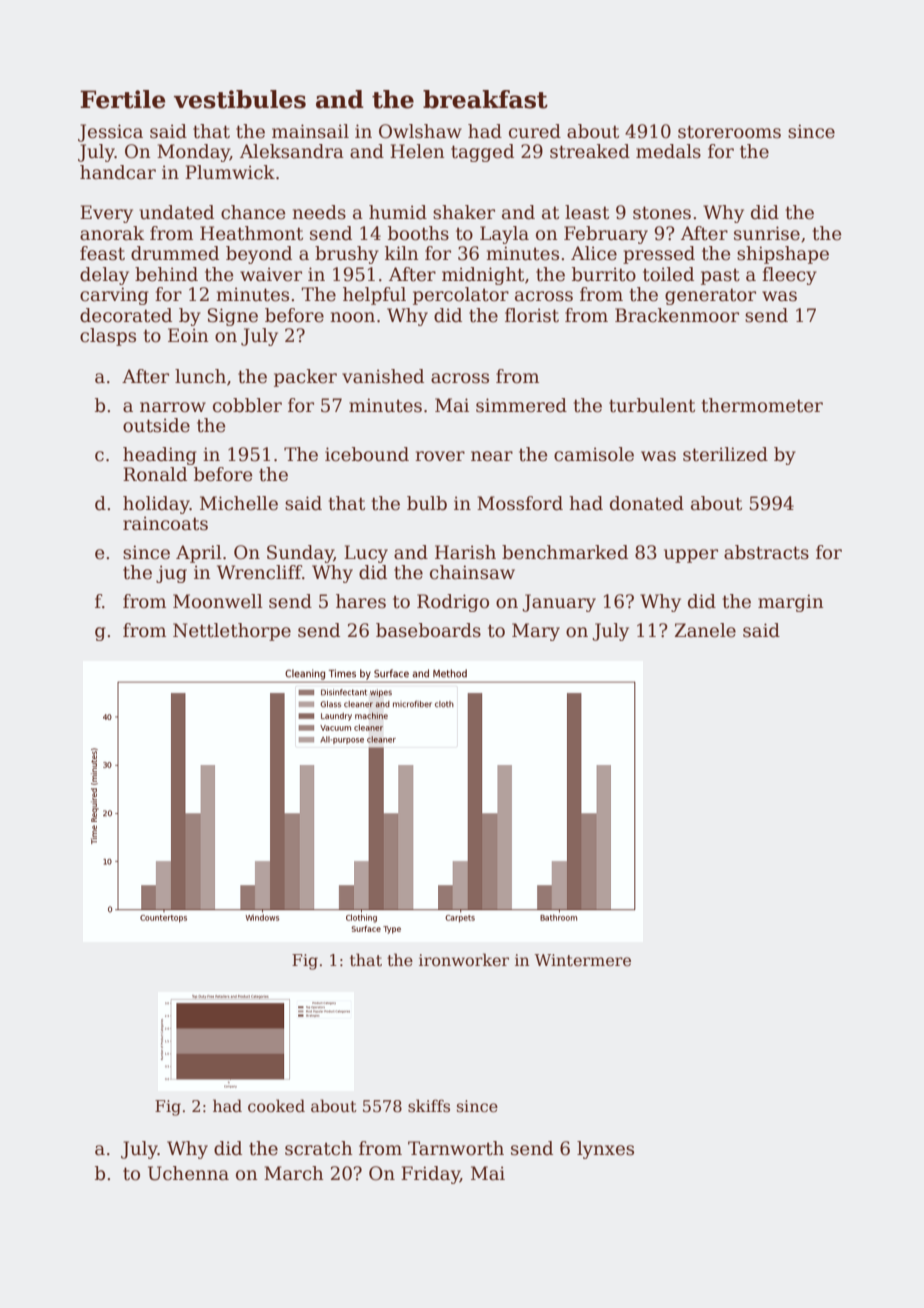 The image size is (924, 1308). Describe the element at coordinates (583, 960) in the screenshot. I see `Wintermere` at that location.
